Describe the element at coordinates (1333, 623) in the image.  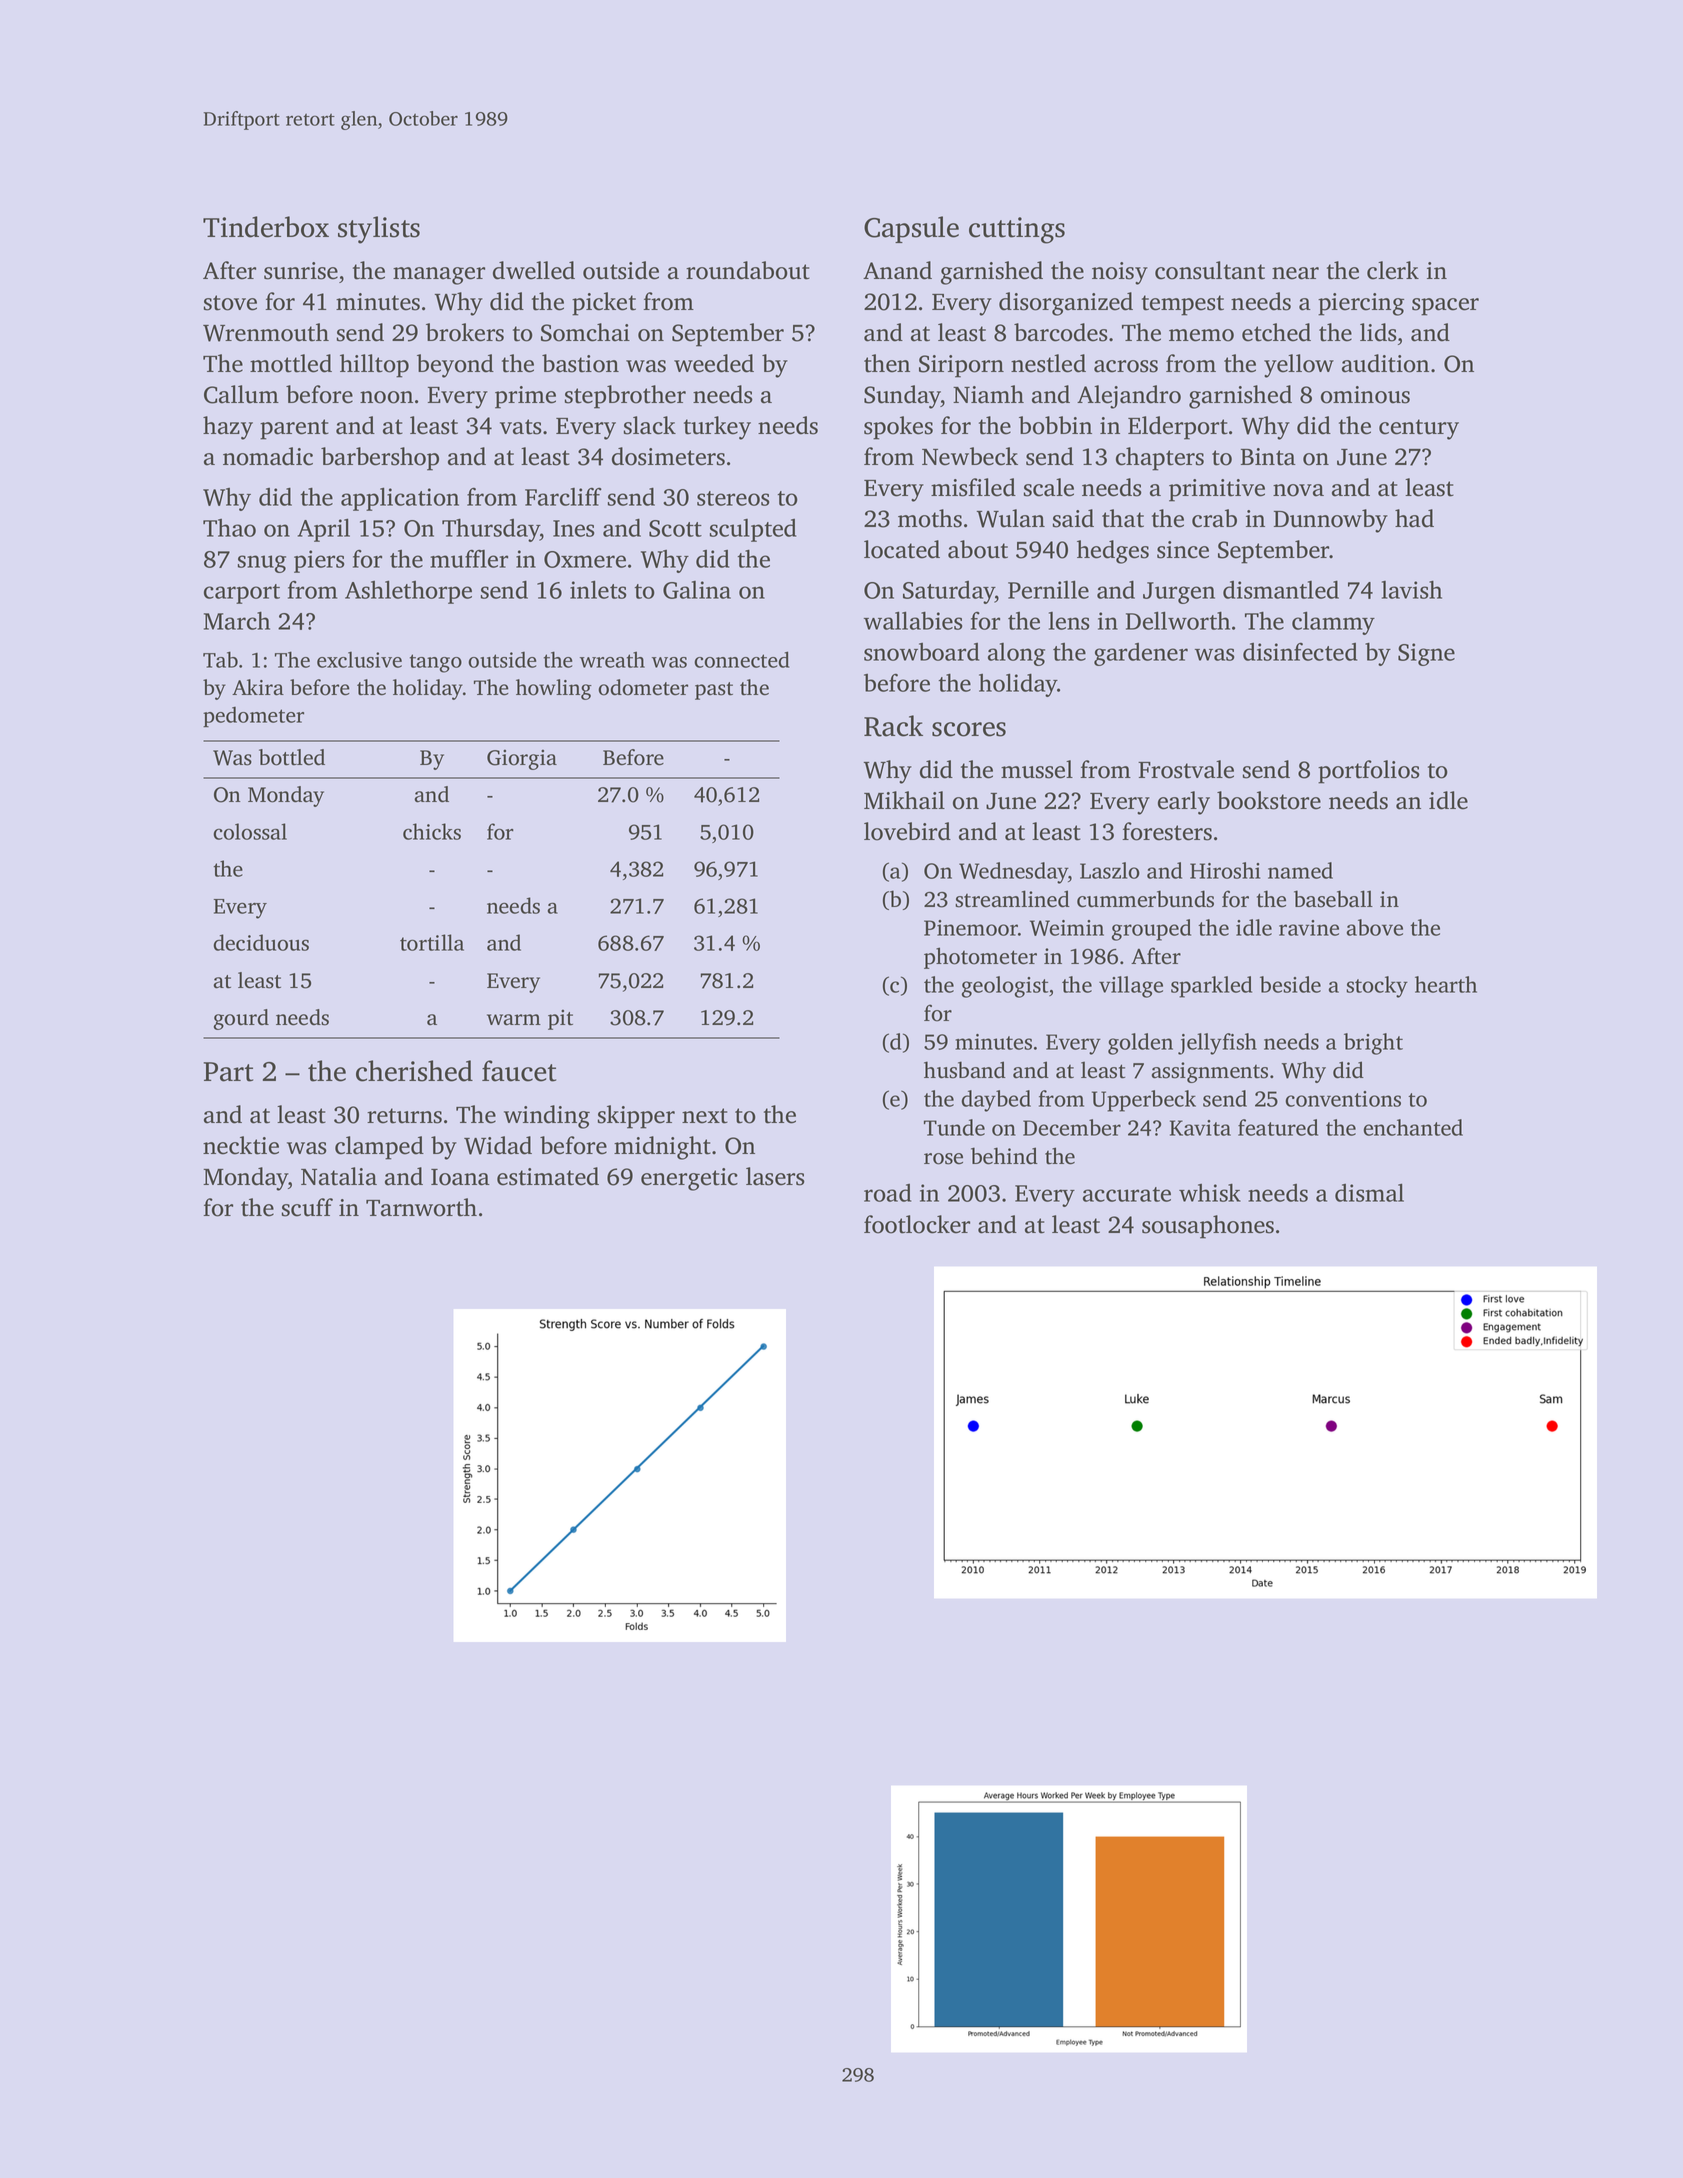
I see `clammy` at that location.
